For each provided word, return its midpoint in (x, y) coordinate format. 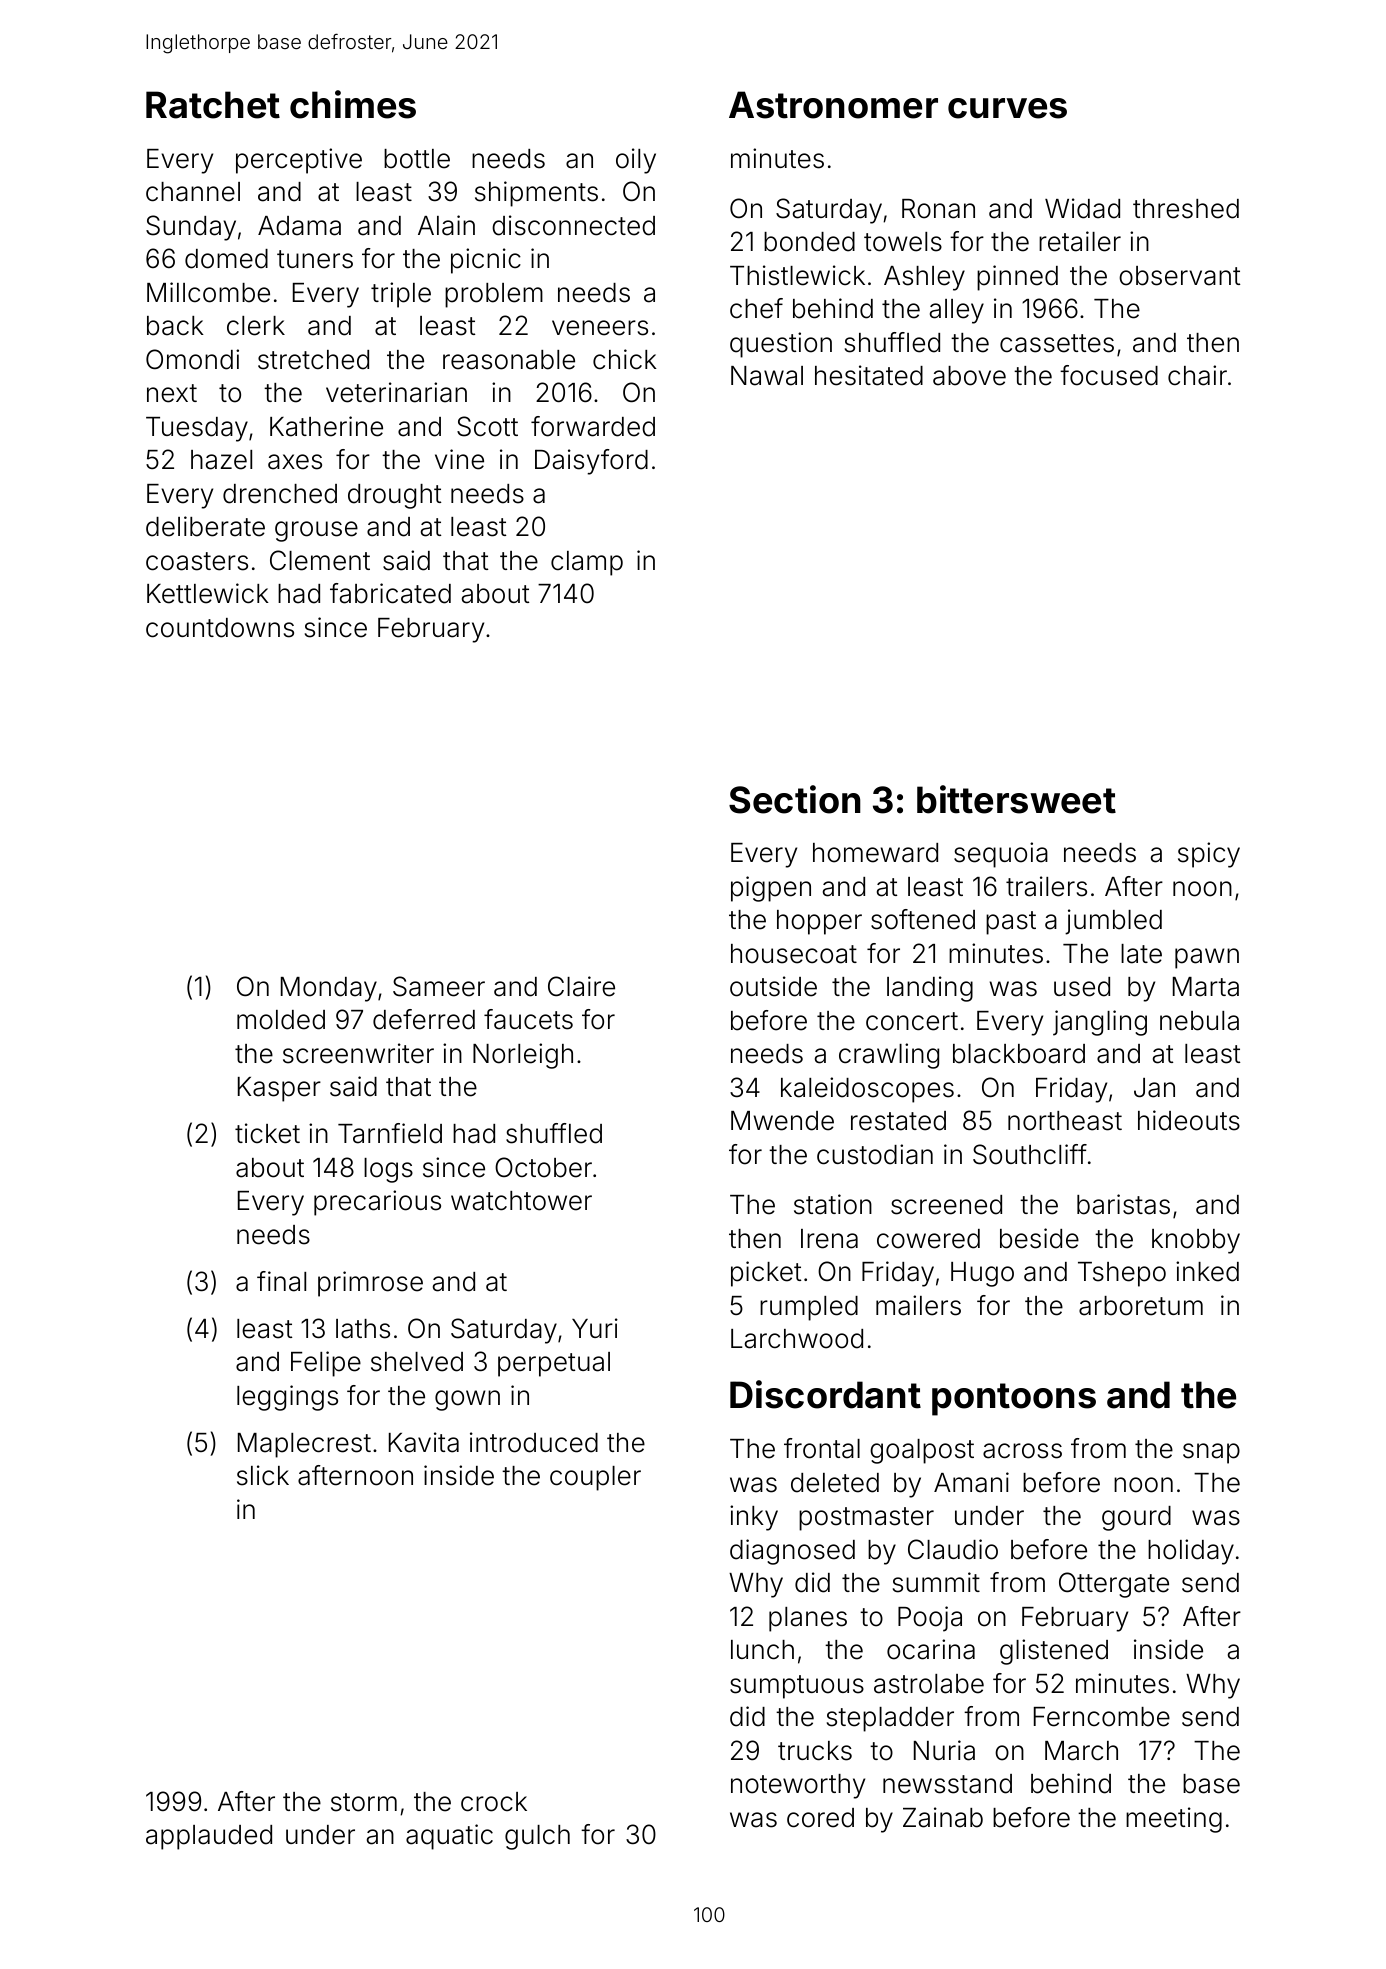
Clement (320, 560)
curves (1007, 108)
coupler (595, 1478)
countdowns (220, 628)
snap (1211, 1453)
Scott (487, 426)
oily (636, 161)
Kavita (424, 1442)
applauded (209, 1837)
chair (1197, 375)
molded (281, 1020)
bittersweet (1016, 799)
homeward (875, 853)
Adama (299, 226)
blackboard (1019, 1054)
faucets (528, 1019)
